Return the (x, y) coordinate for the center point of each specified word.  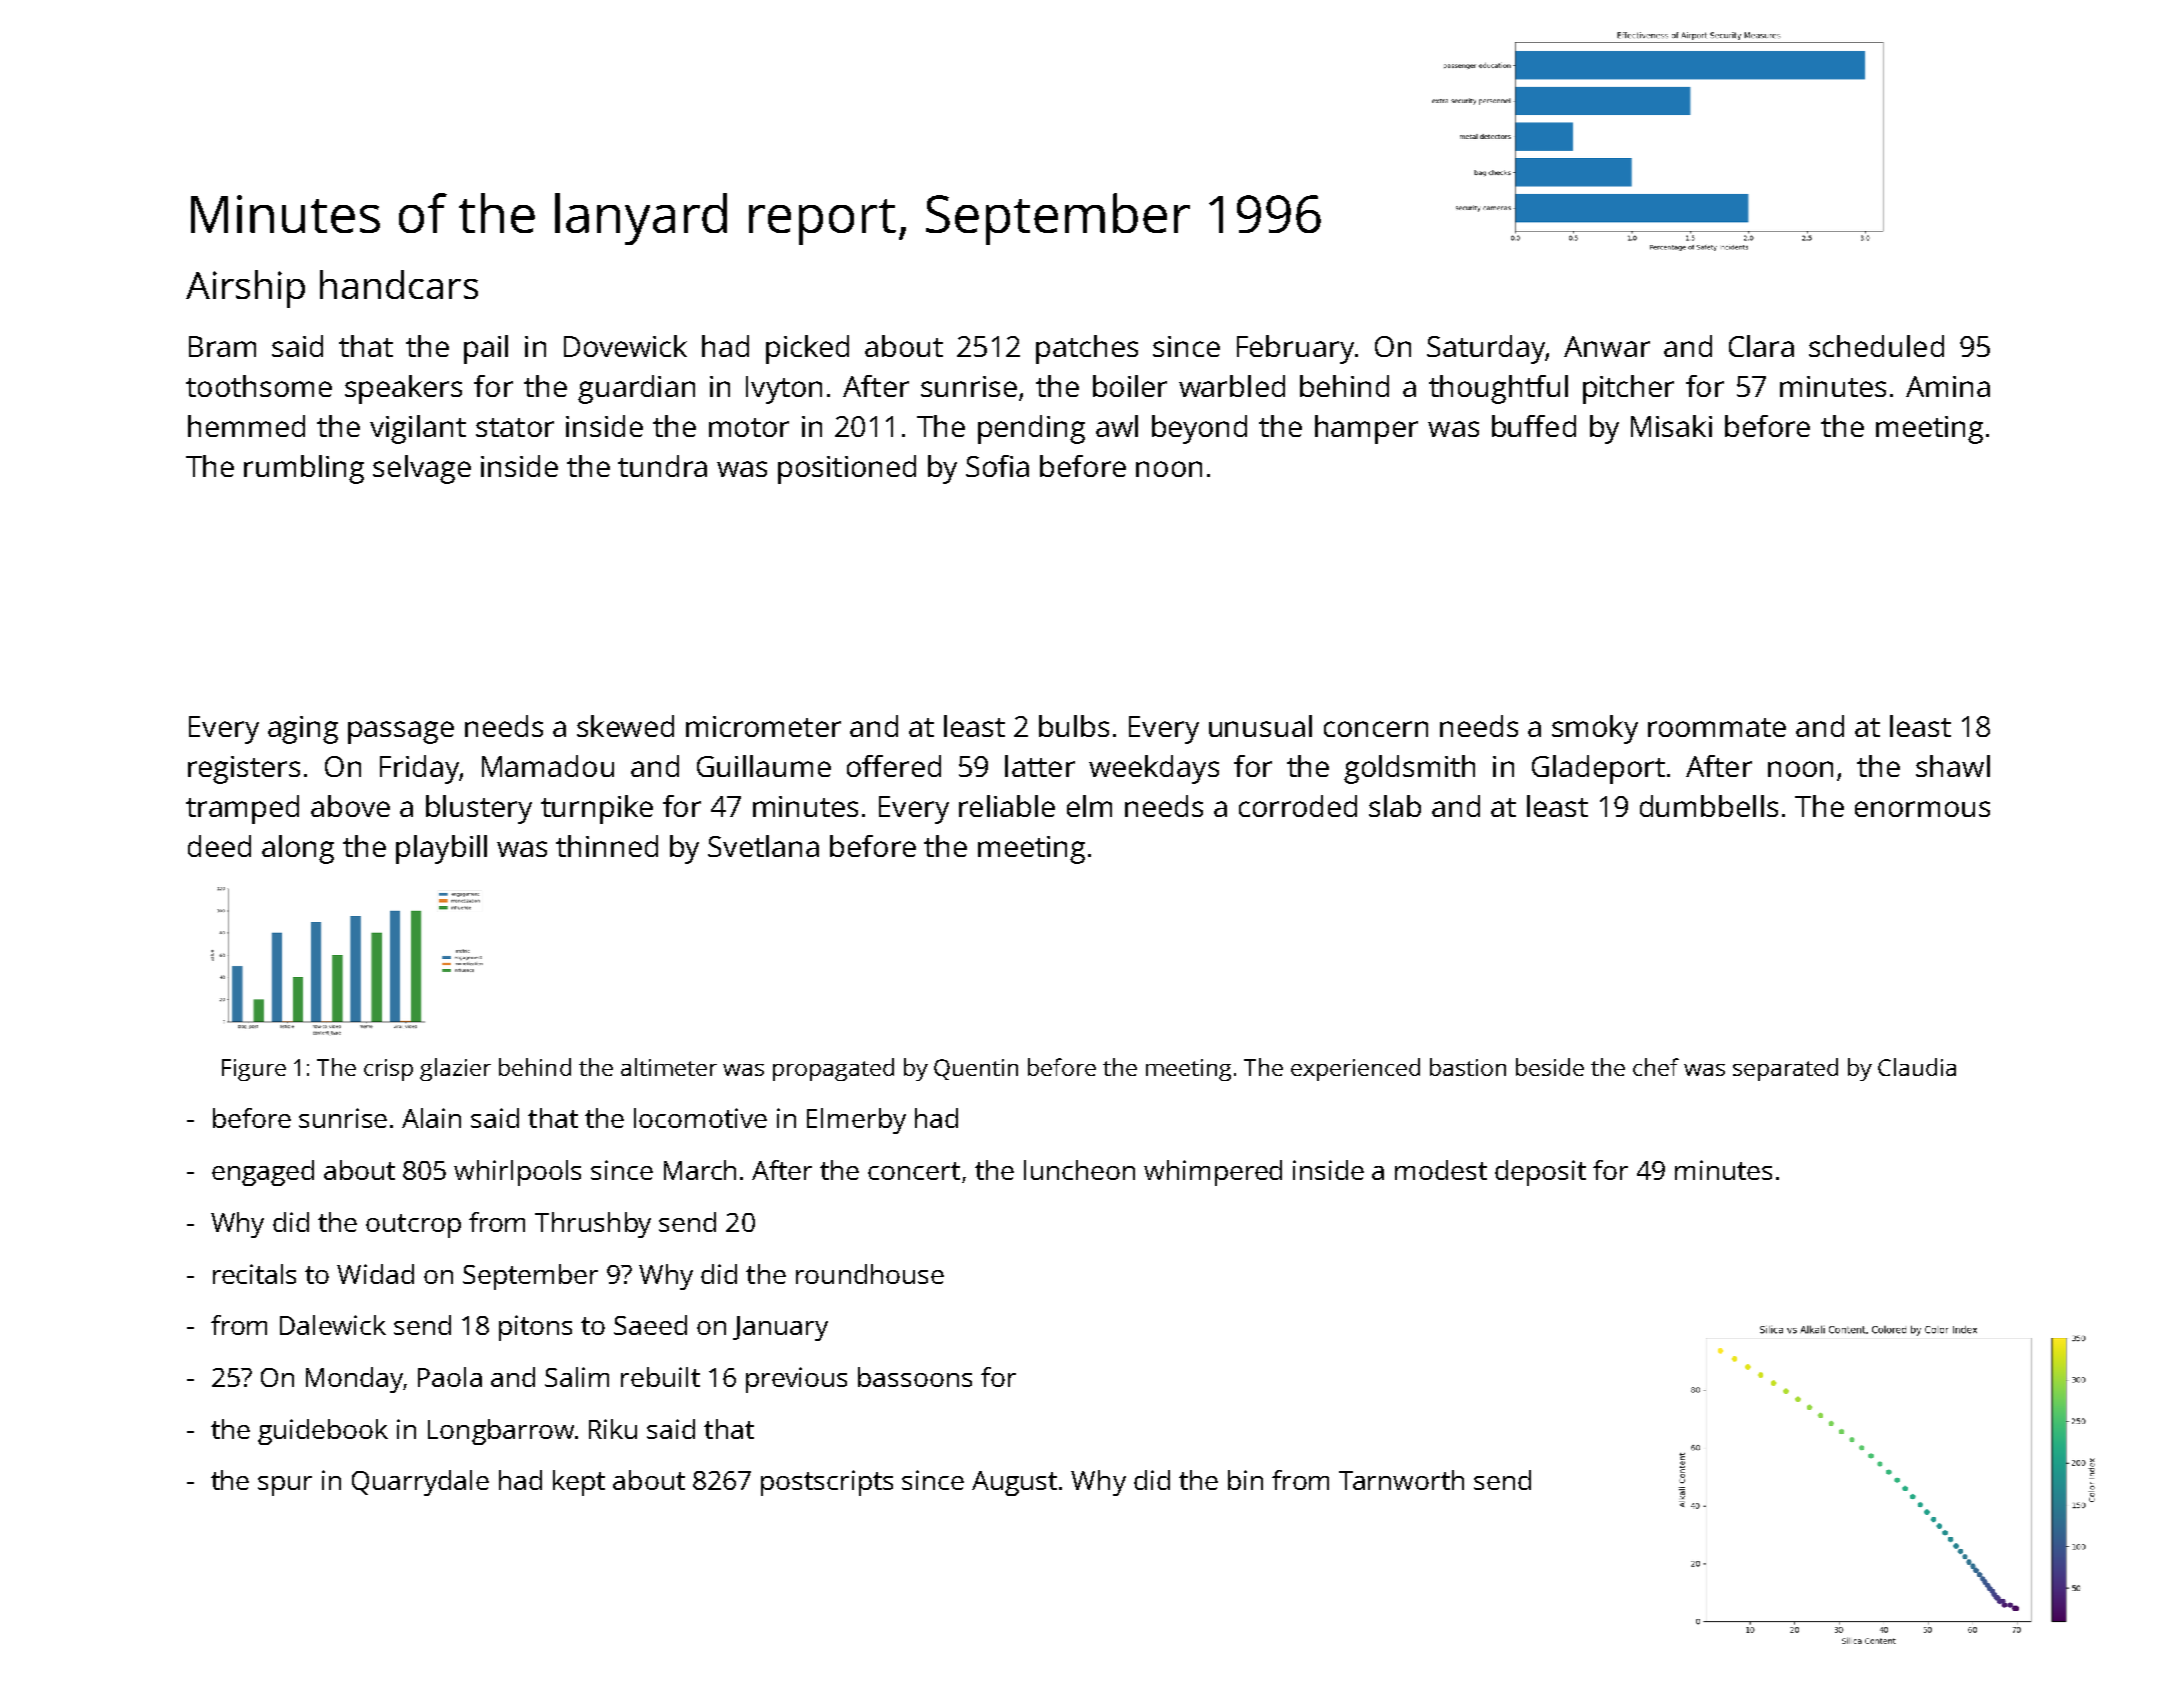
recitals (254, 1274)
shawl (1953, 766)
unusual (1260, 726)
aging (303, 730)
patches (1087, 349)
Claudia (1917, 1067)
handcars (399, 284)
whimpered (1213, 1173)
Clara (1761, 346)
